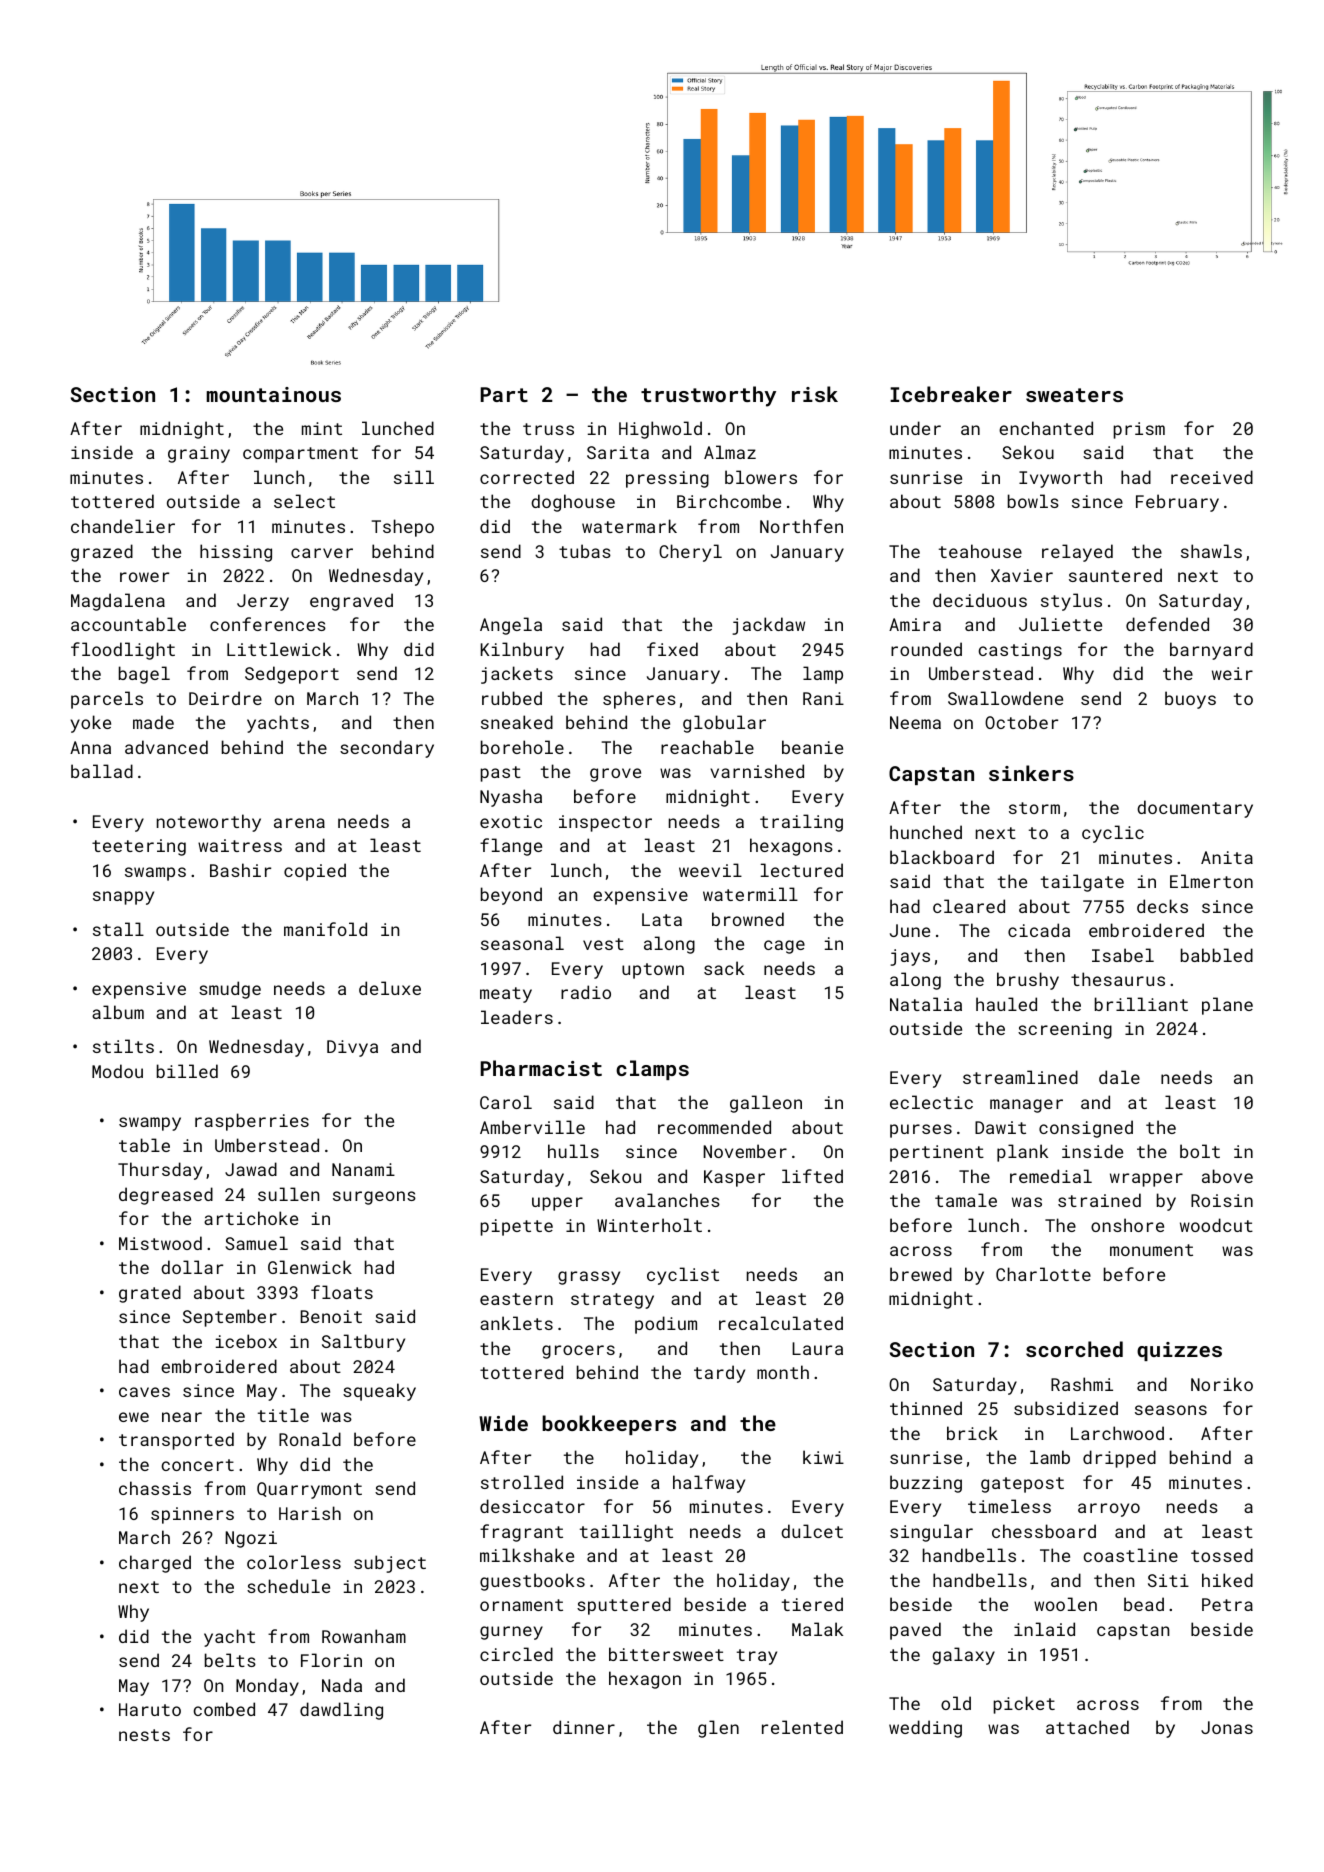 This page has height=1872, width=1324. What do you see at coordinates (150, 1709) in the page?
I see `Haruto` at bounding box center [150, 1709].
